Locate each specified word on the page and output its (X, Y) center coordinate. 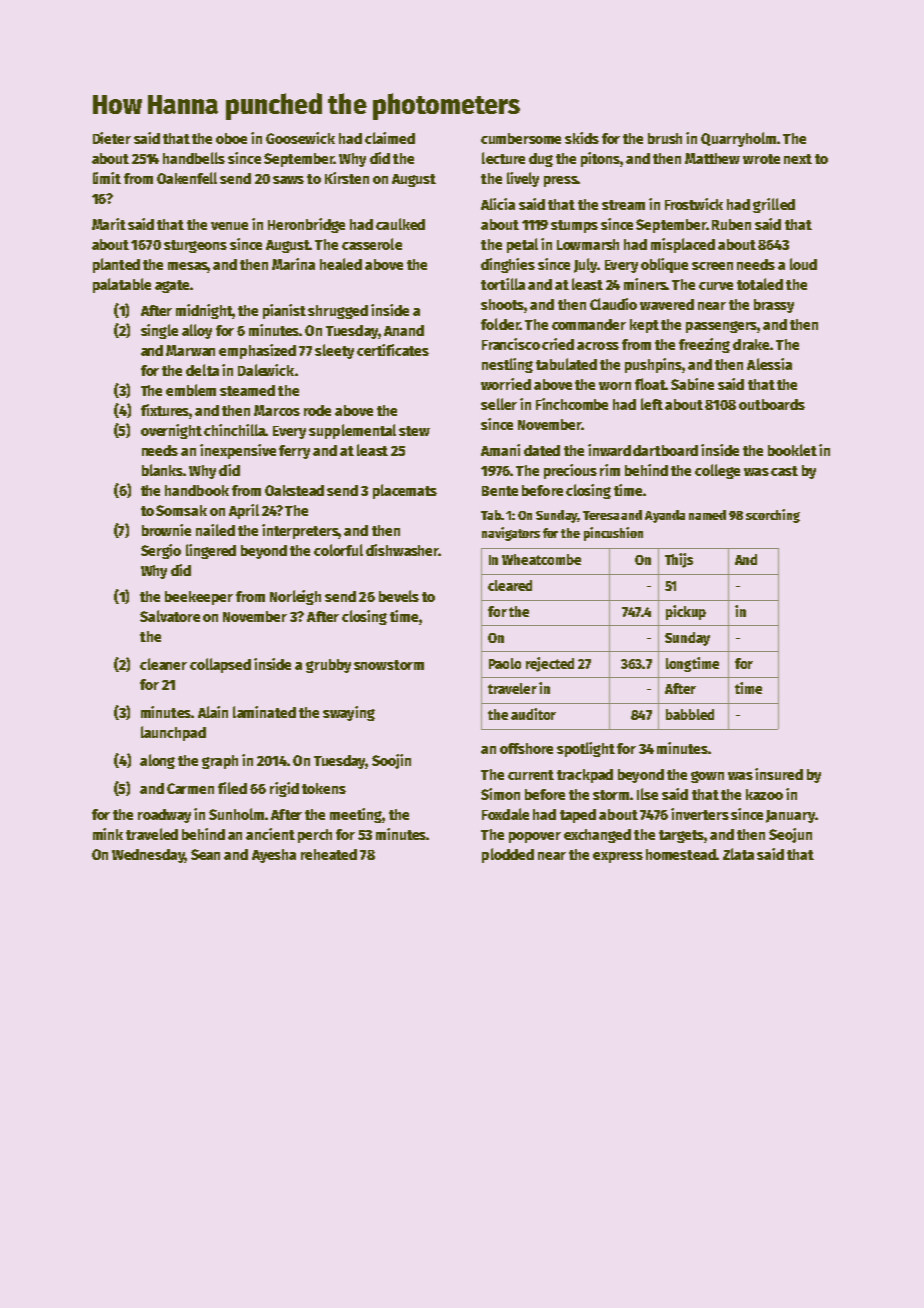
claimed (390, 138)
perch (315, 836)
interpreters (300, 531)
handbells (194, 158)
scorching (773, 516)
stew (414, 431)
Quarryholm (738, 139)
